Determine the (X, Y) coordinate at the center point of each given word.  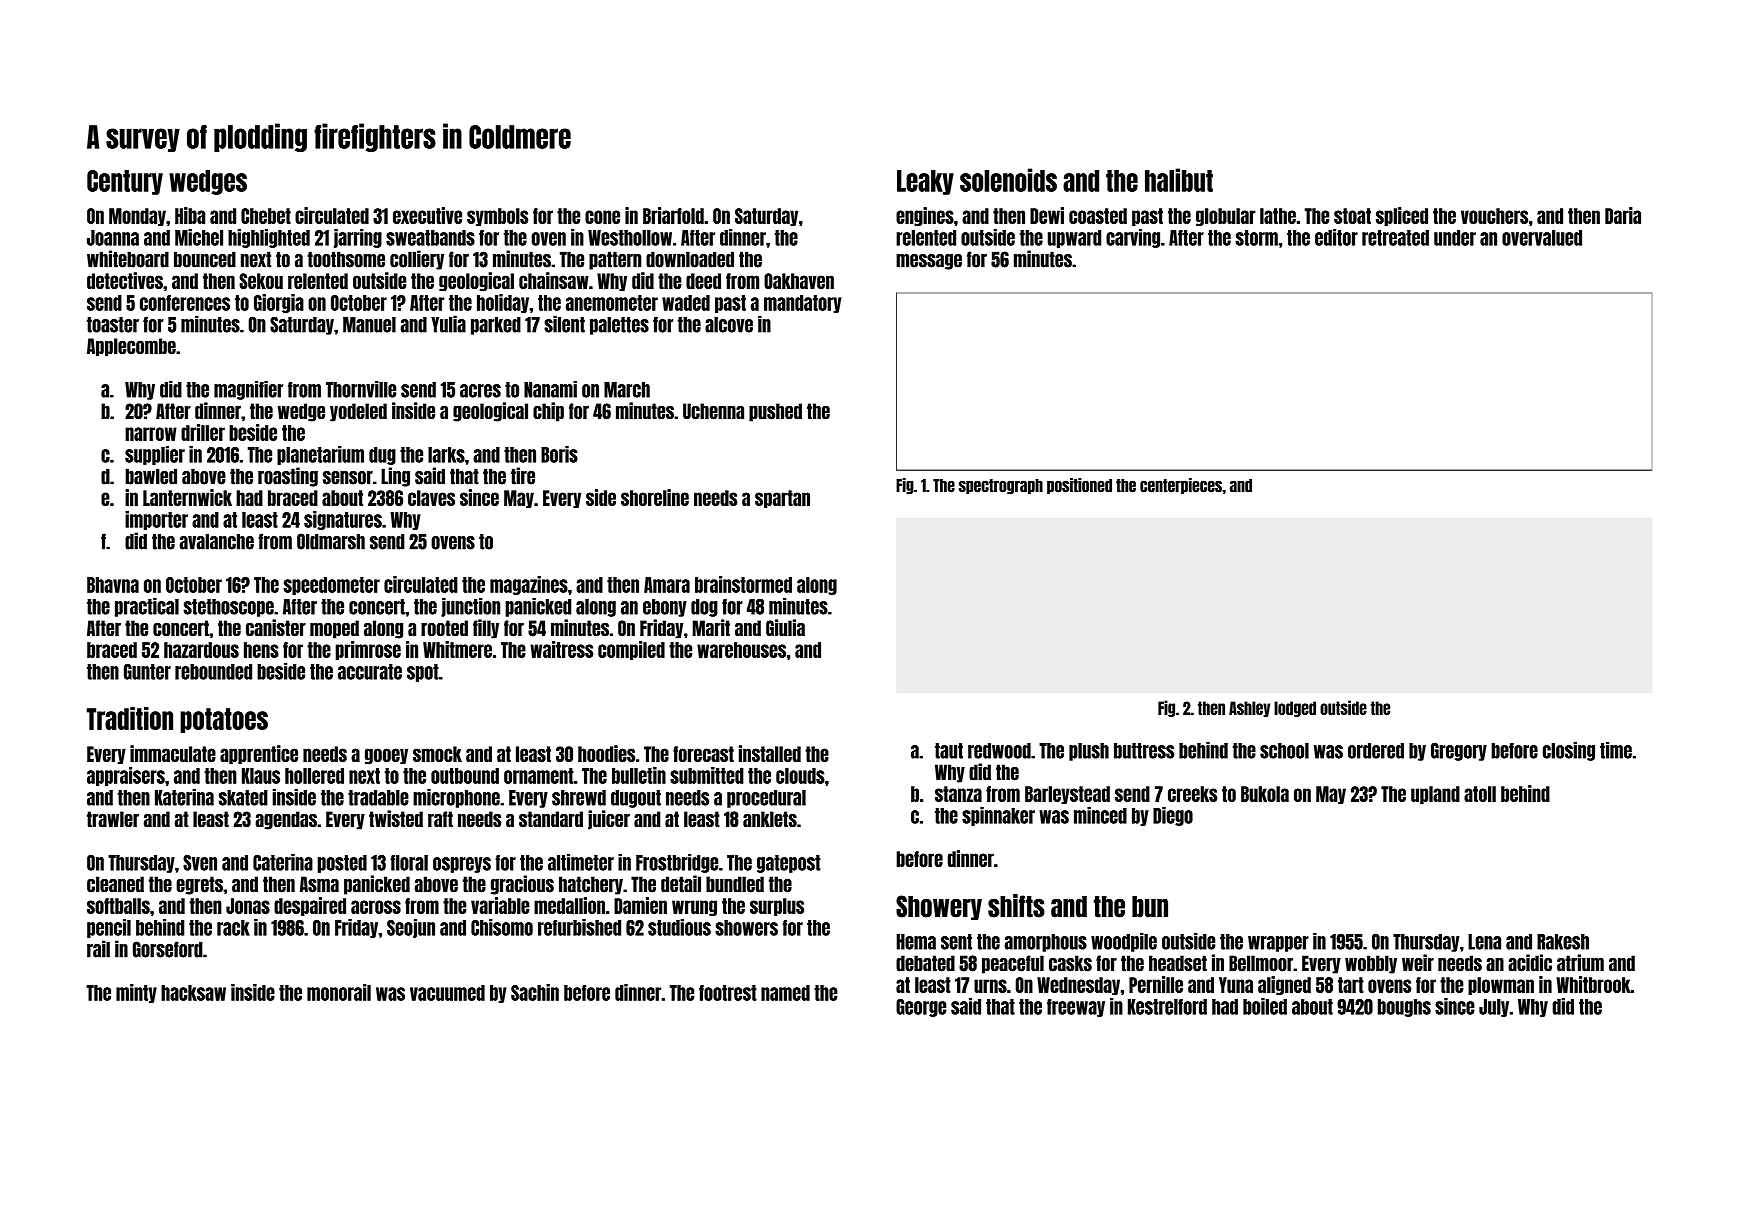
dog (704, 608)
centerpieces (1181, 486)
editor (1336, 237)
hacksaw (193, 993)
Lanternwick (187, 497)
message (929, 262)
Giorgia (279, 303)
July (1494, 1008)
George (921, 1008)
